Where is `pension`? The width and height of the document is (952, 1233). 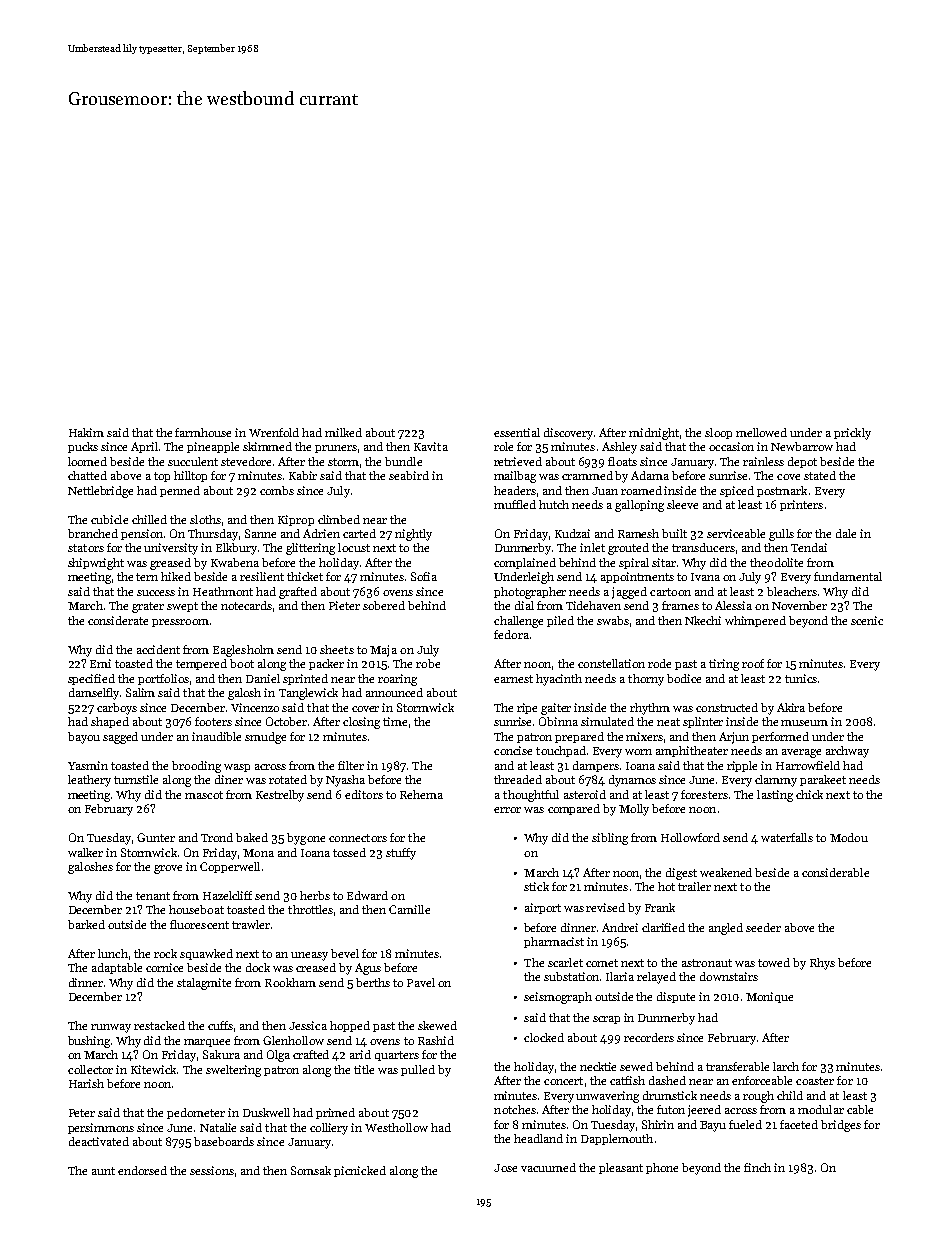 pension is located at coordinates (142, 534).
